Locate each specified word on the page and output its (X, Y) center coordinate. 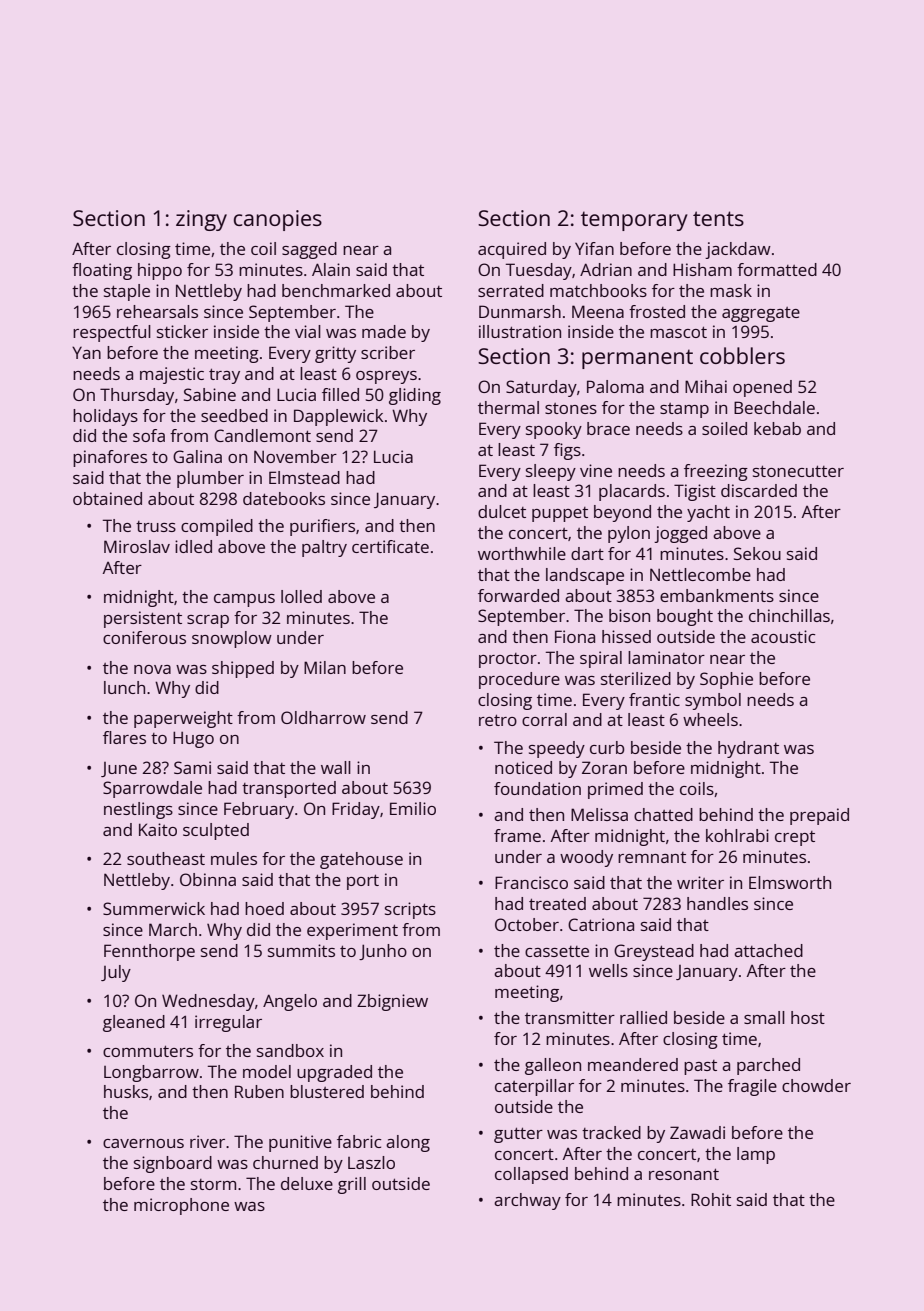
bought (685, 617)
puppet (560, 514)
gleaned (134, 1023)
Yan (86, 352)
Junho (383, 952)
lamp (756, 1155)
